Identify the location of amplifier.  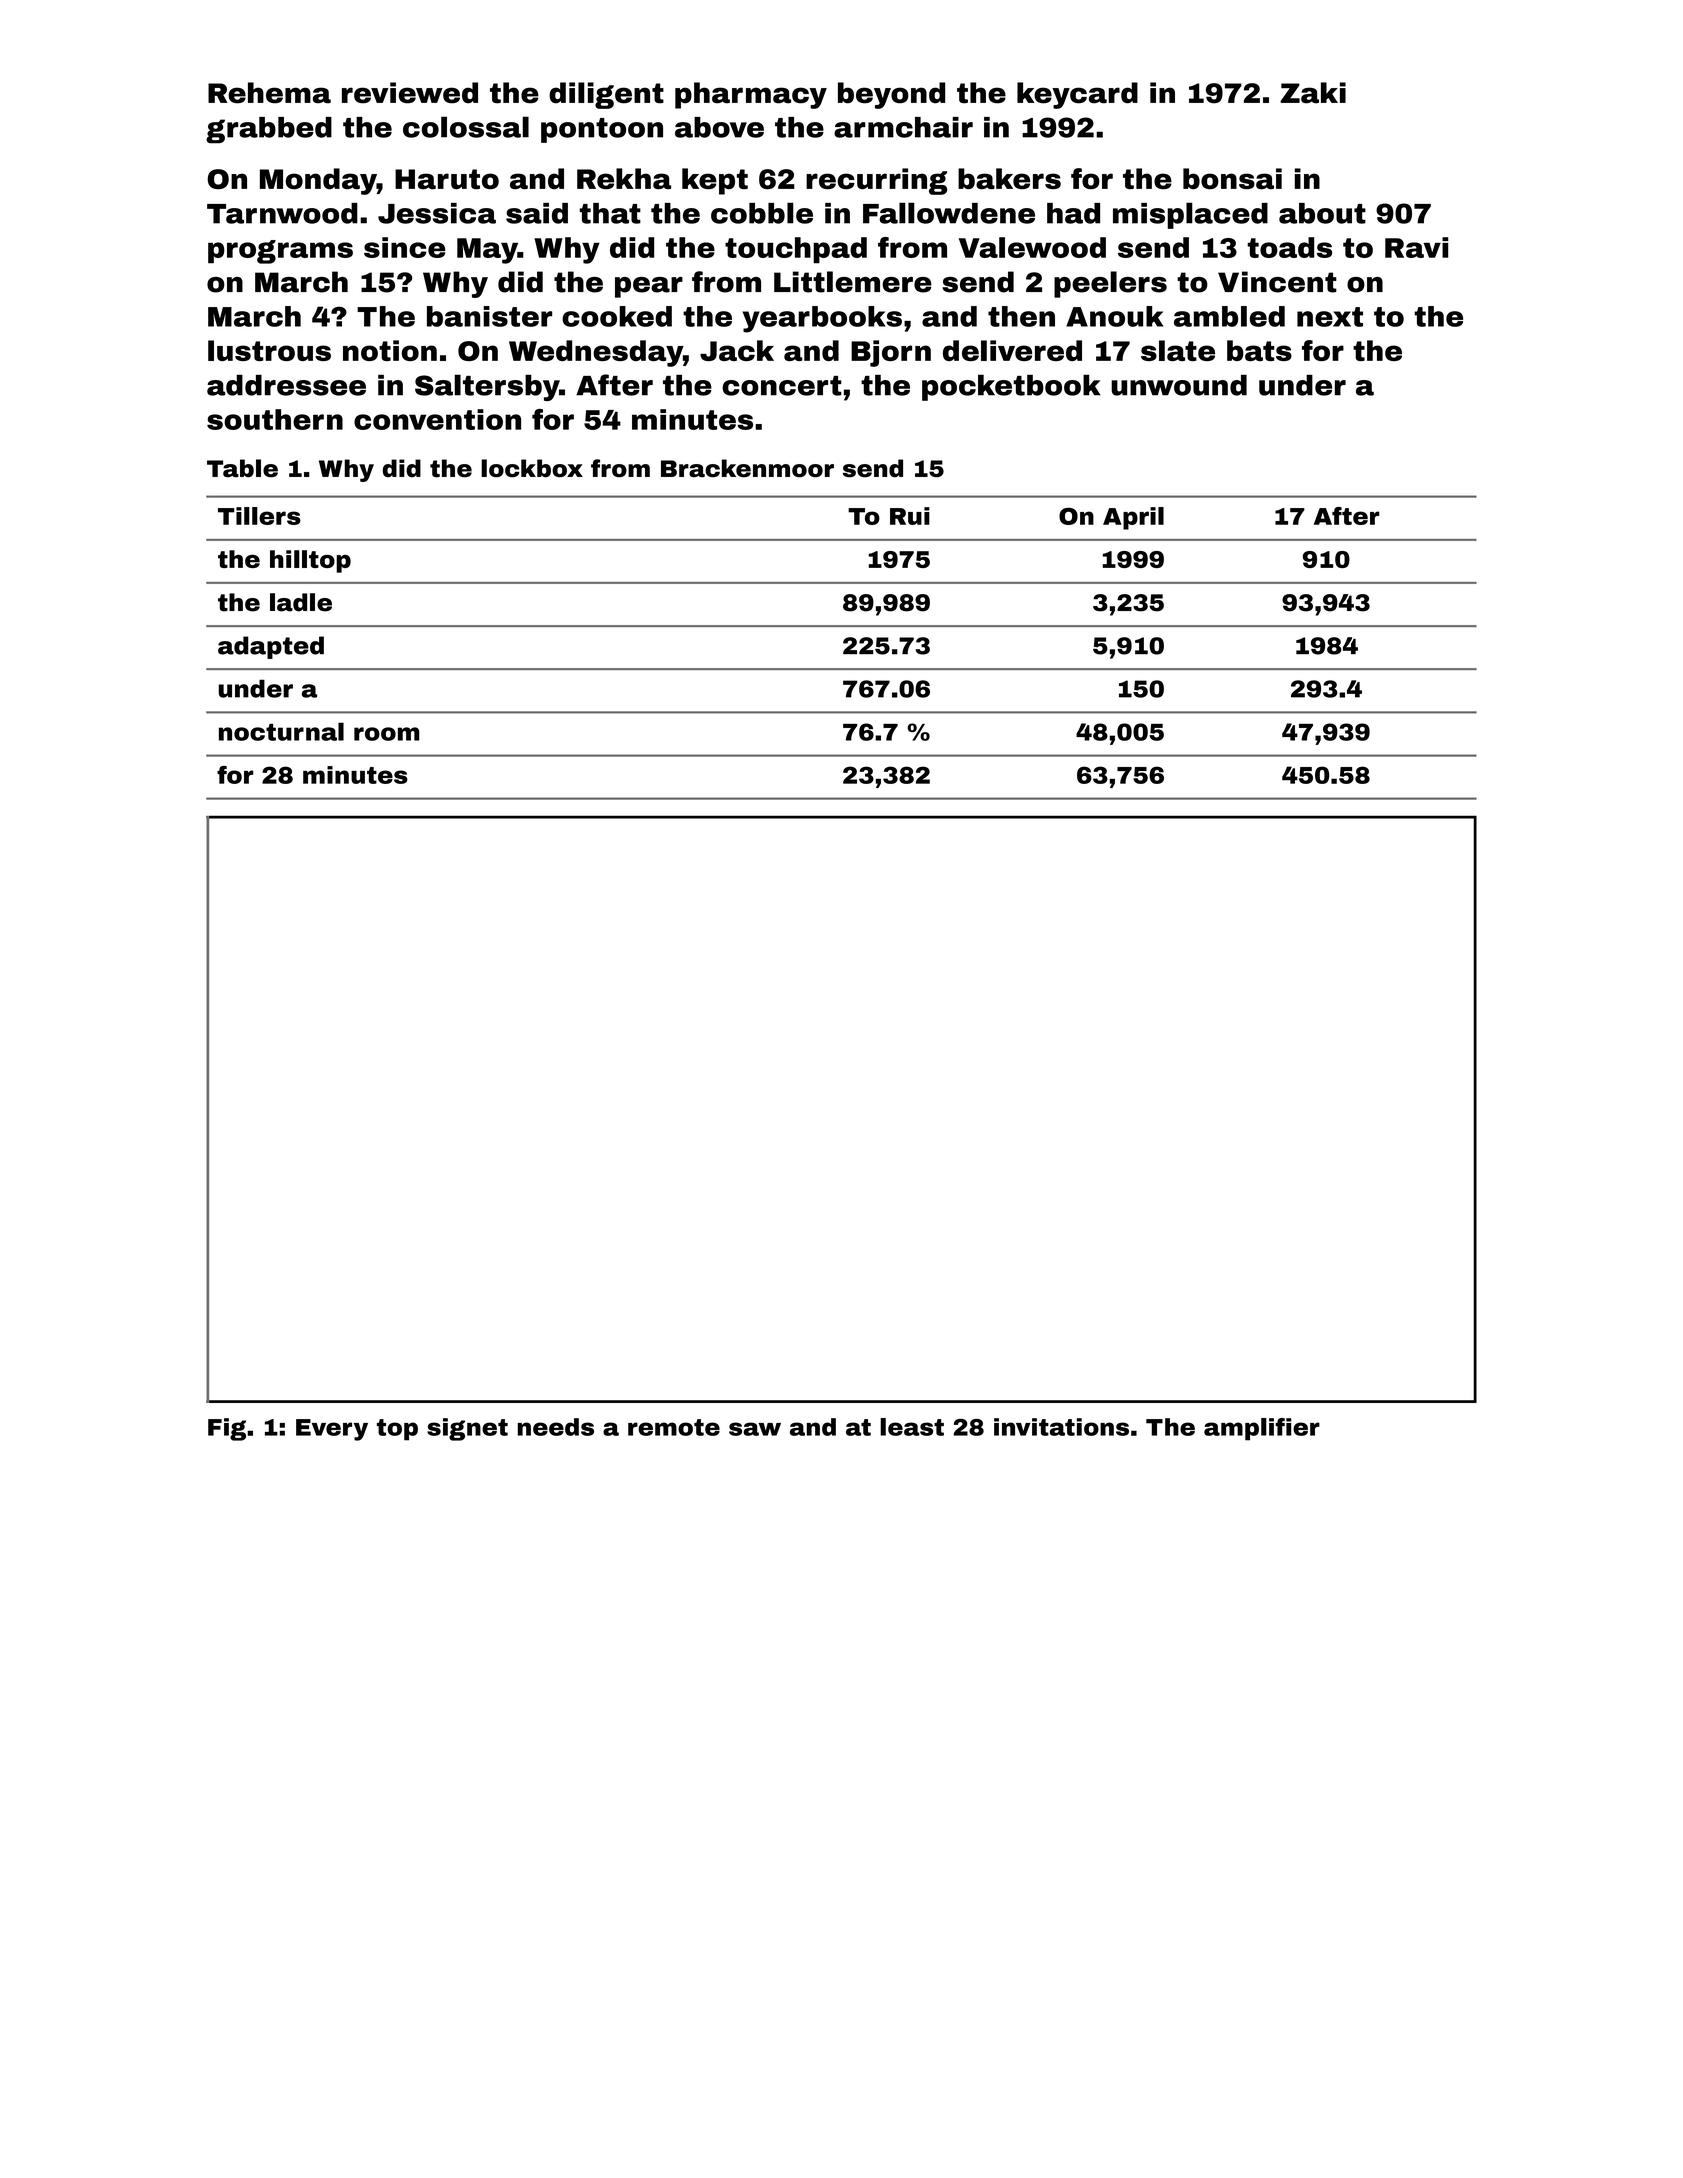
(1262, 1429).
